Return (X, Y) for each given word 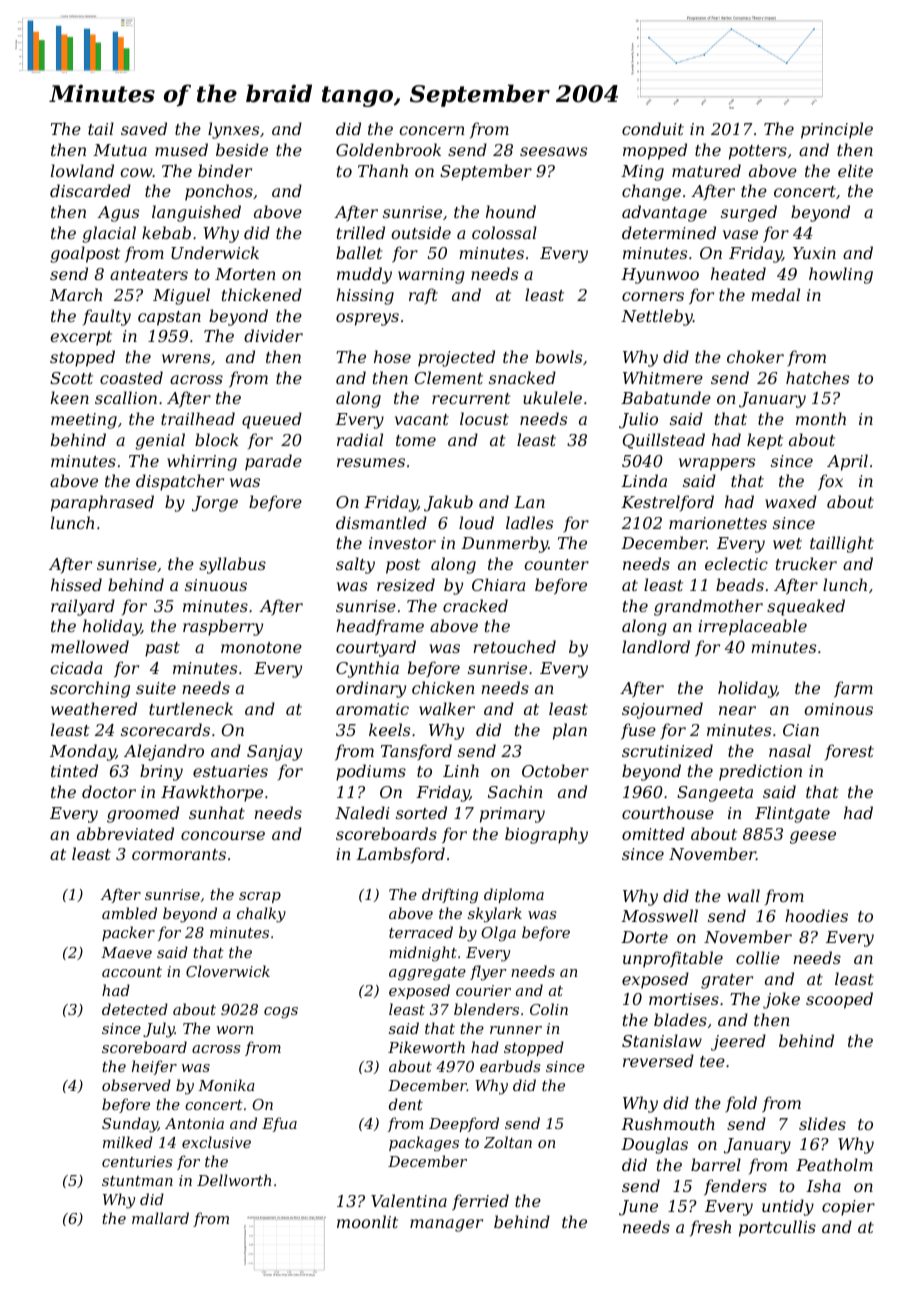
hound (511, 211)
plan (570, 731)
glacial (109, 234)
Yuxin (814, 253)
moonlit (367, 1221)
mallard (160, 1218)
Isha (823, 1185)
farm (853, 689)
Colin (549, 1009)
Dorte (644, 937)
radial (360, 439)
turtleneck (191, 708)
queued (272, 420)
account (132, 972)
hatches (817, 377)
